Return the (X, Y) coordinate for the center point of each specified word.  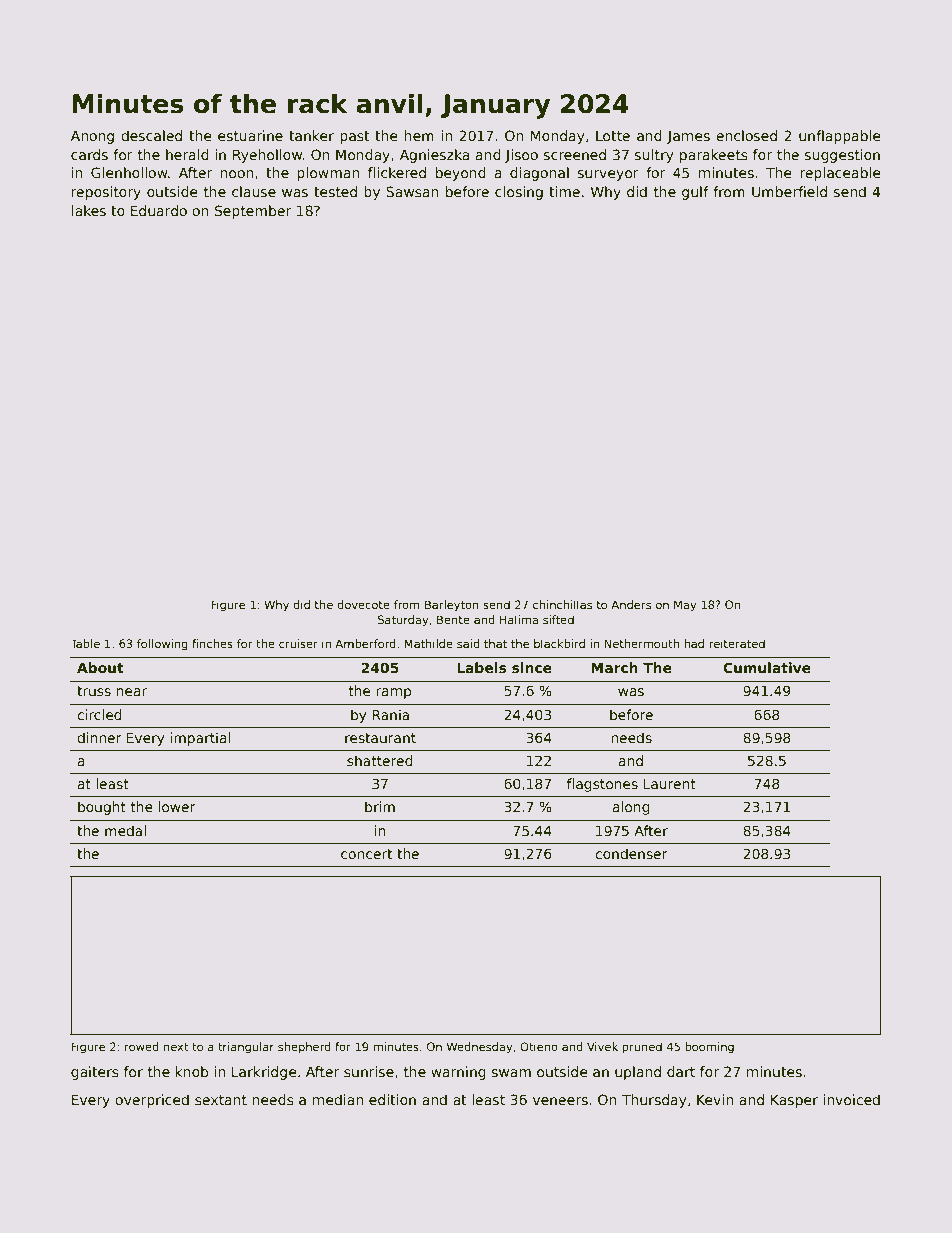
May (685, 606)
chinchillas (562, 604)
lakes (89, 210)
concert (366, 854)
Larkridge (264, 1073)
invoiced (851, 1099)
